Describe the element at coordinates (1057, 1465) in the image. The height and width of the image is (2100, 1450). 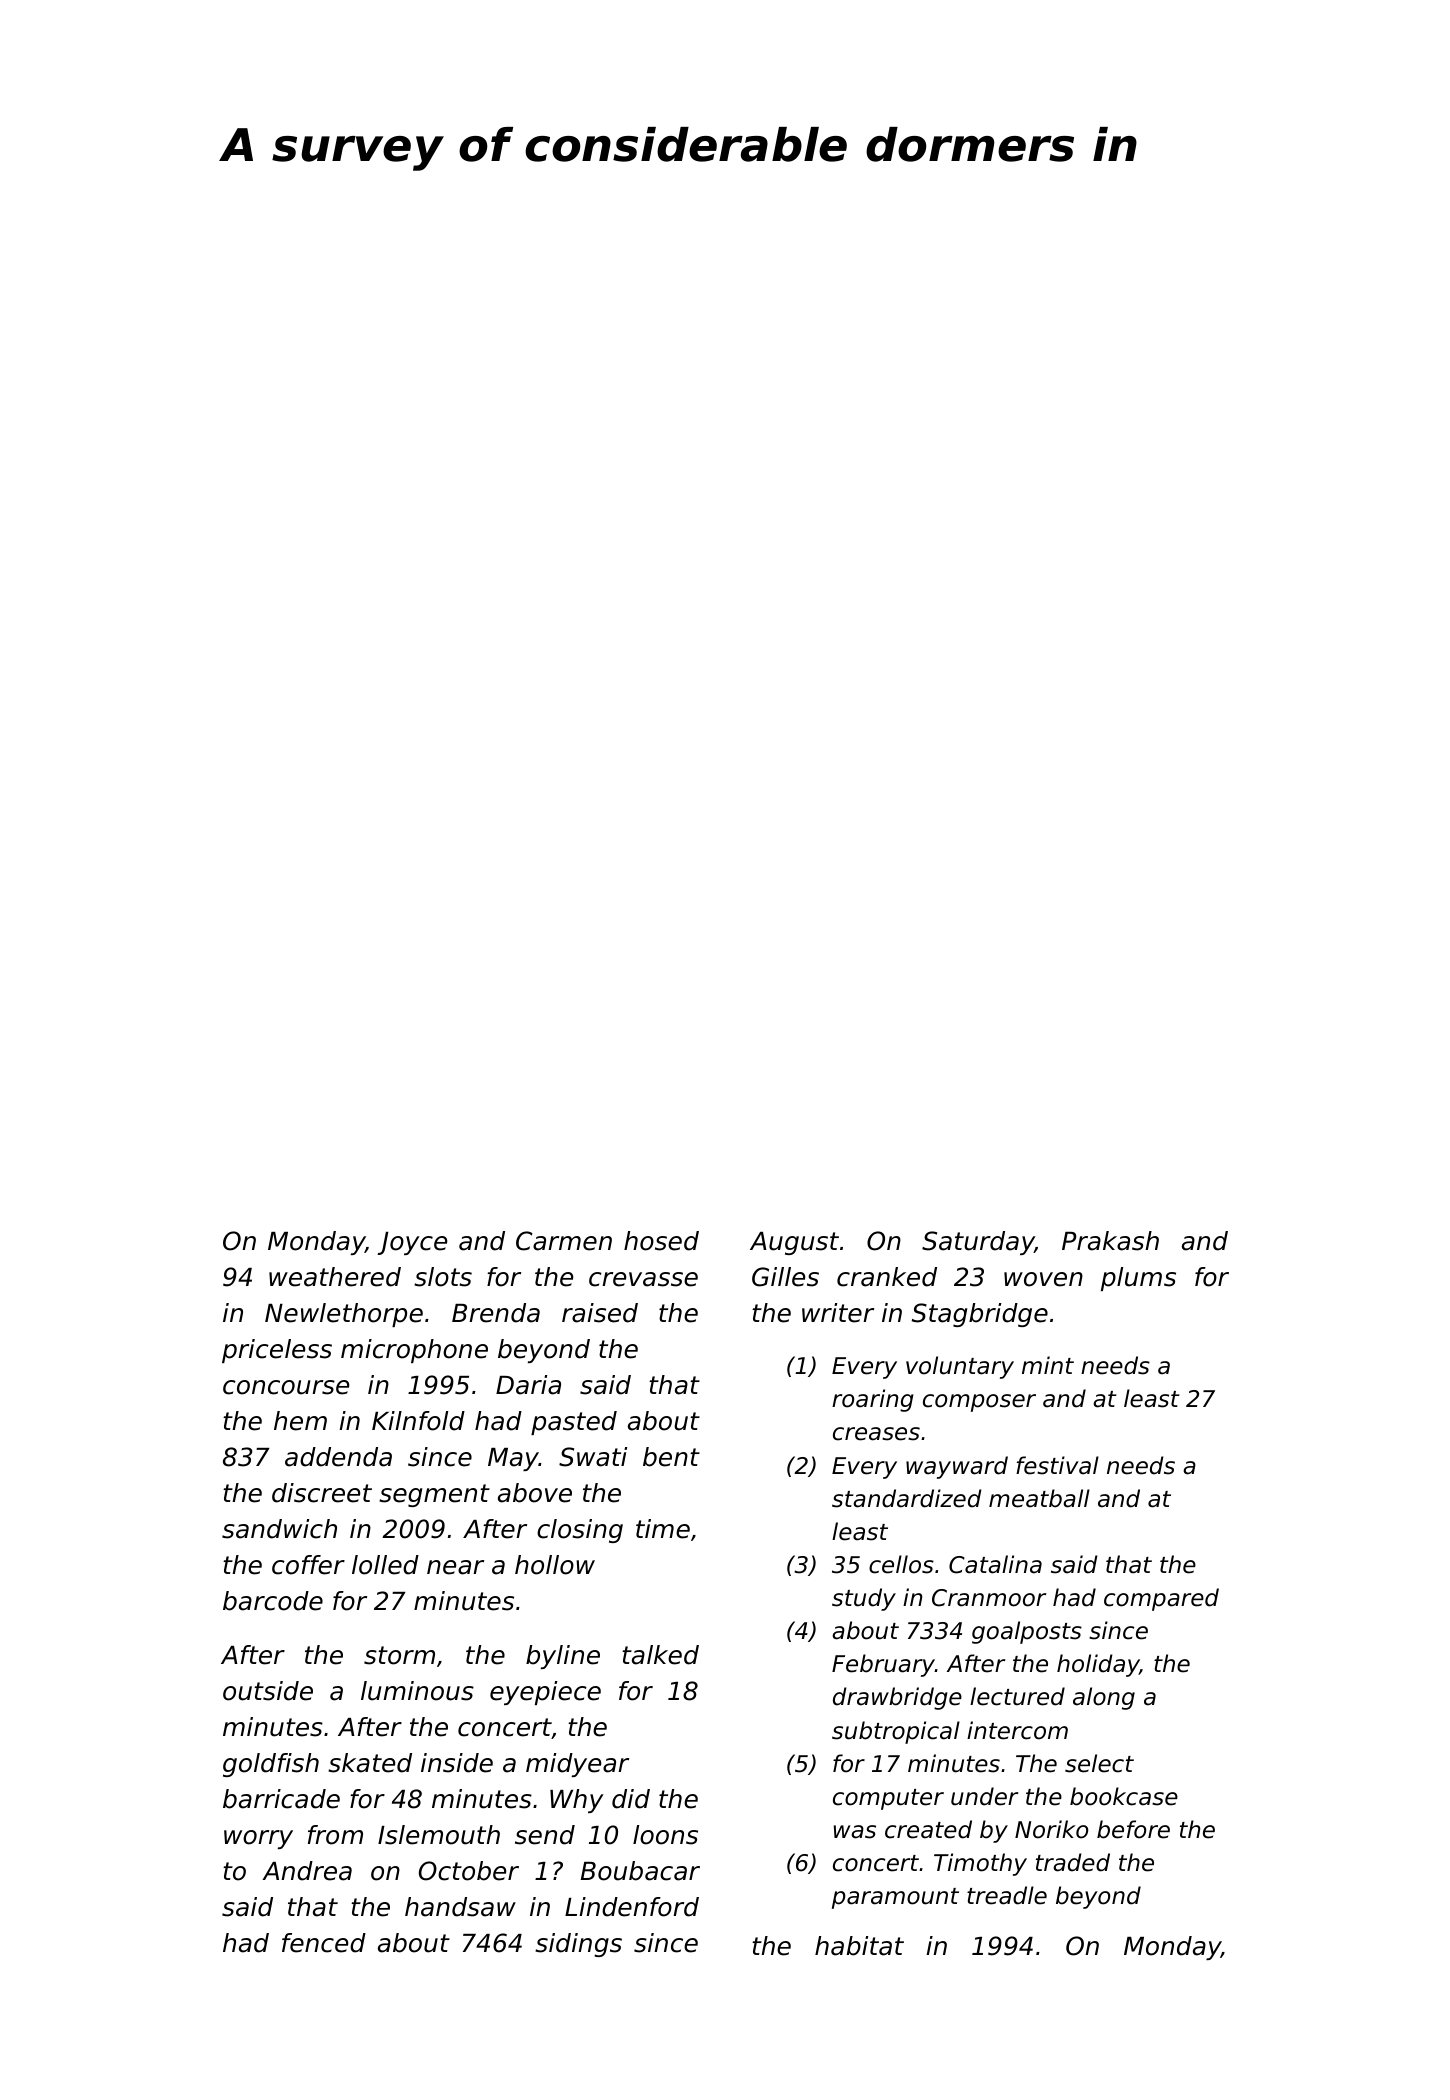
I see `festival` at that location.
